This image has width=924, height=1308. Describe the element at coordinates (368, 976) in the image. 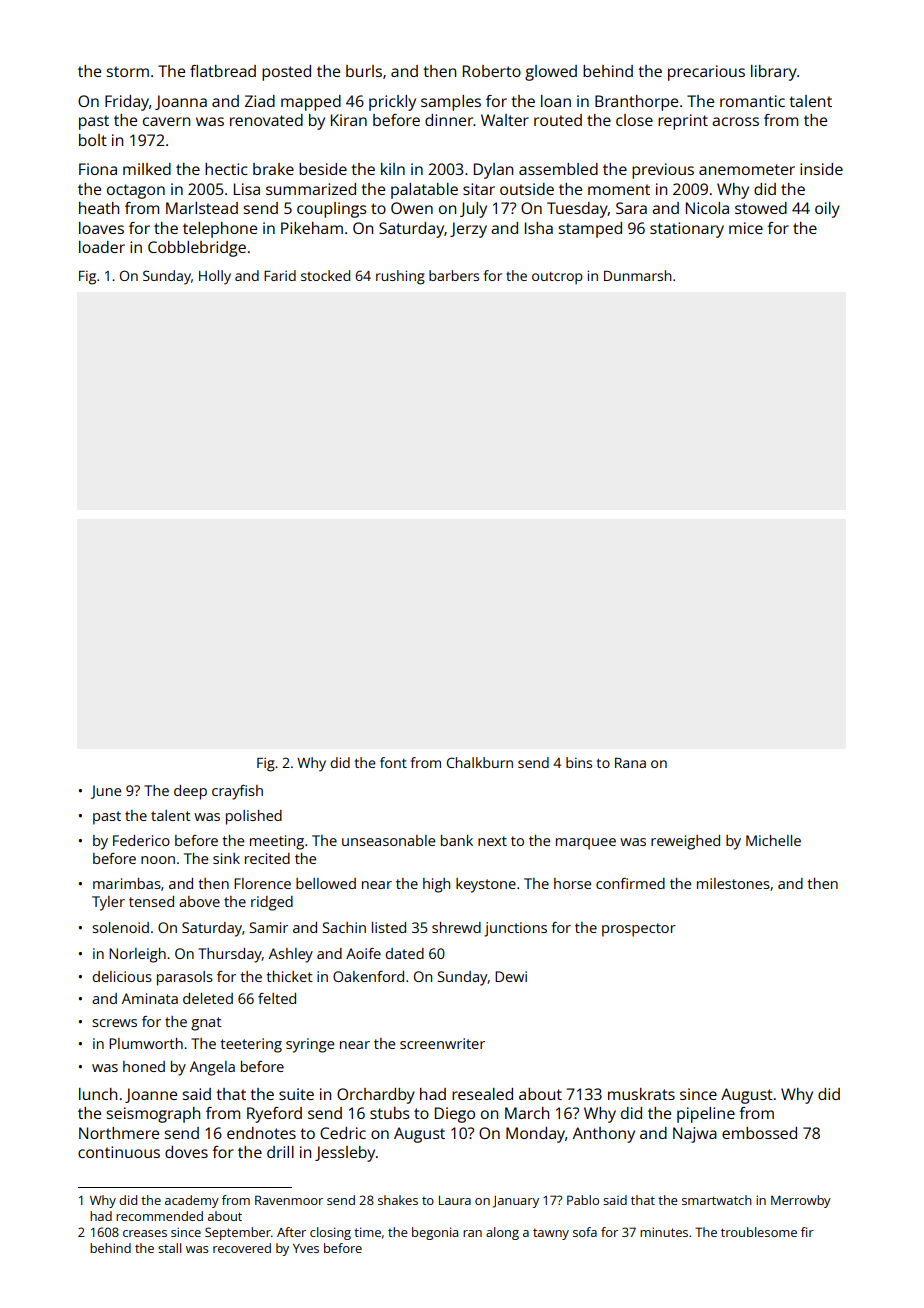

I see `Oakenford` at that location.
